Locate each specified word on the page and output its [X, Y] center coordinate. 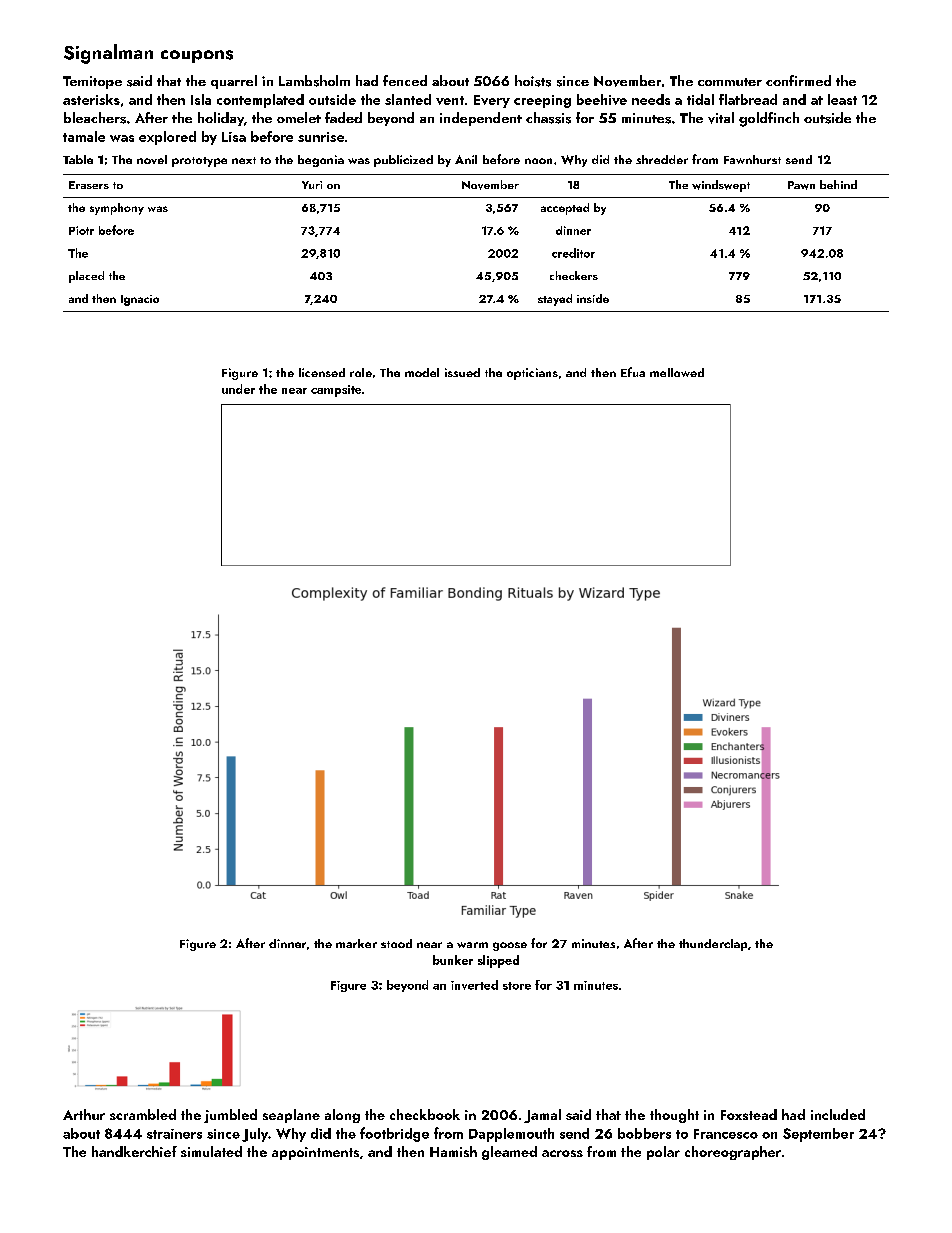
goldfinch [769, 119]
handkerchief [134, 1151]
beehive [602, 99]
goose [510, 946]
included [838, 1114]
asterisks [91, 99]
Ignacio [140, 300]
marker [356, 943]
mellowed [677, 372]
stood [396, 943]
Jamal [542, 1116]
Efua [633, 372]
